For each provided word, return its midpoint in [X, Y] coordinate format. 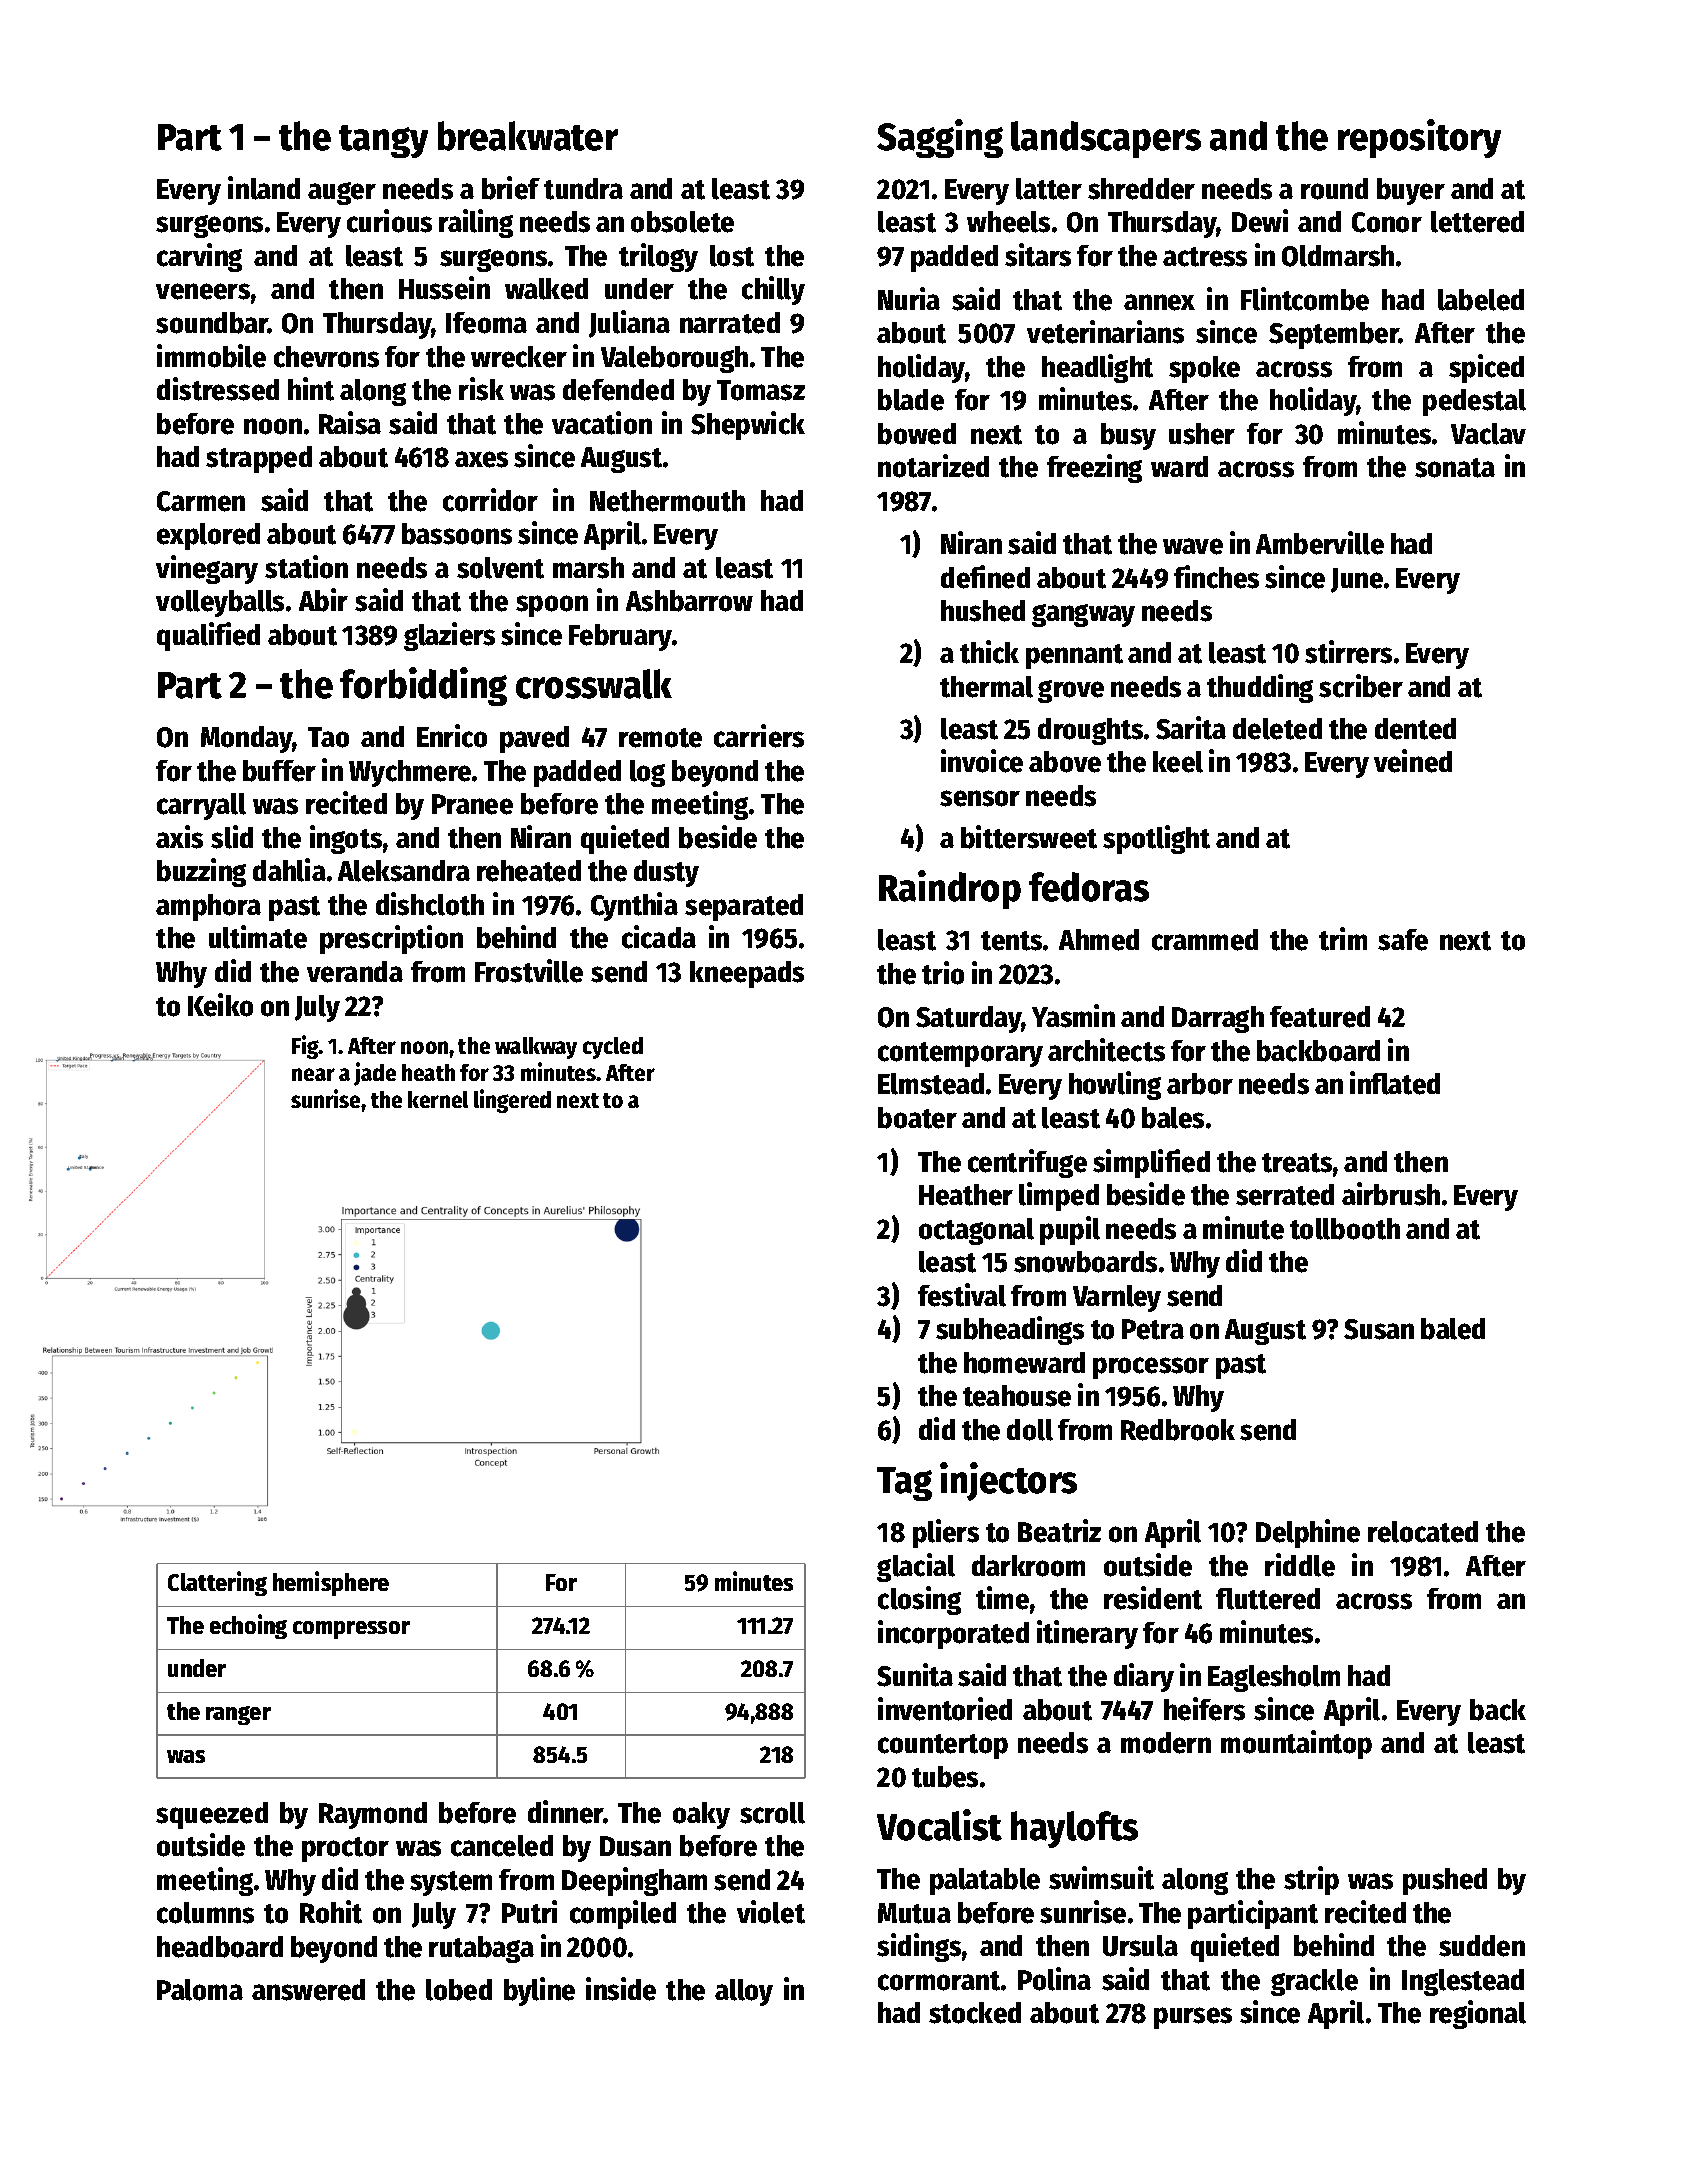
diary [1144, 1677]
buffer [279, 771]
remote [660, 738]
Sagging [940, 138]
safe [1403, 940]
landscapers [1106, 139]
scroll [772, 1813]
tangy [383, 141]
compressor [351, 1630]
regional [1478, 2014]
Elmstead [931, 1084]
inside [621, 1989]
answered [308, 1990]
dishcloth [430, 904]
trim [1343, 939]
